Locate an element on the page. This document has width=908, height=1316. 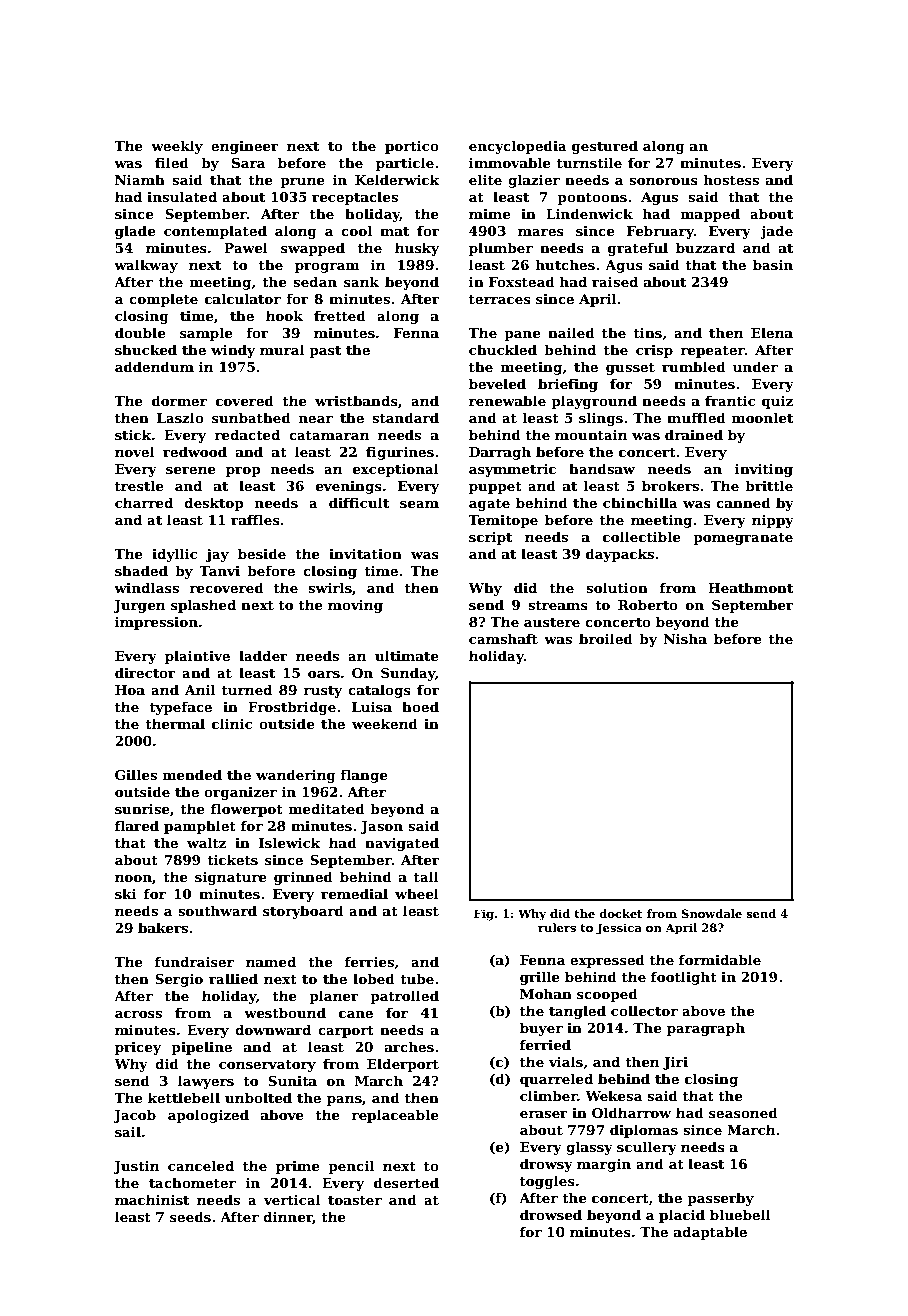
Niamh is located at coordinates (140, 179).
